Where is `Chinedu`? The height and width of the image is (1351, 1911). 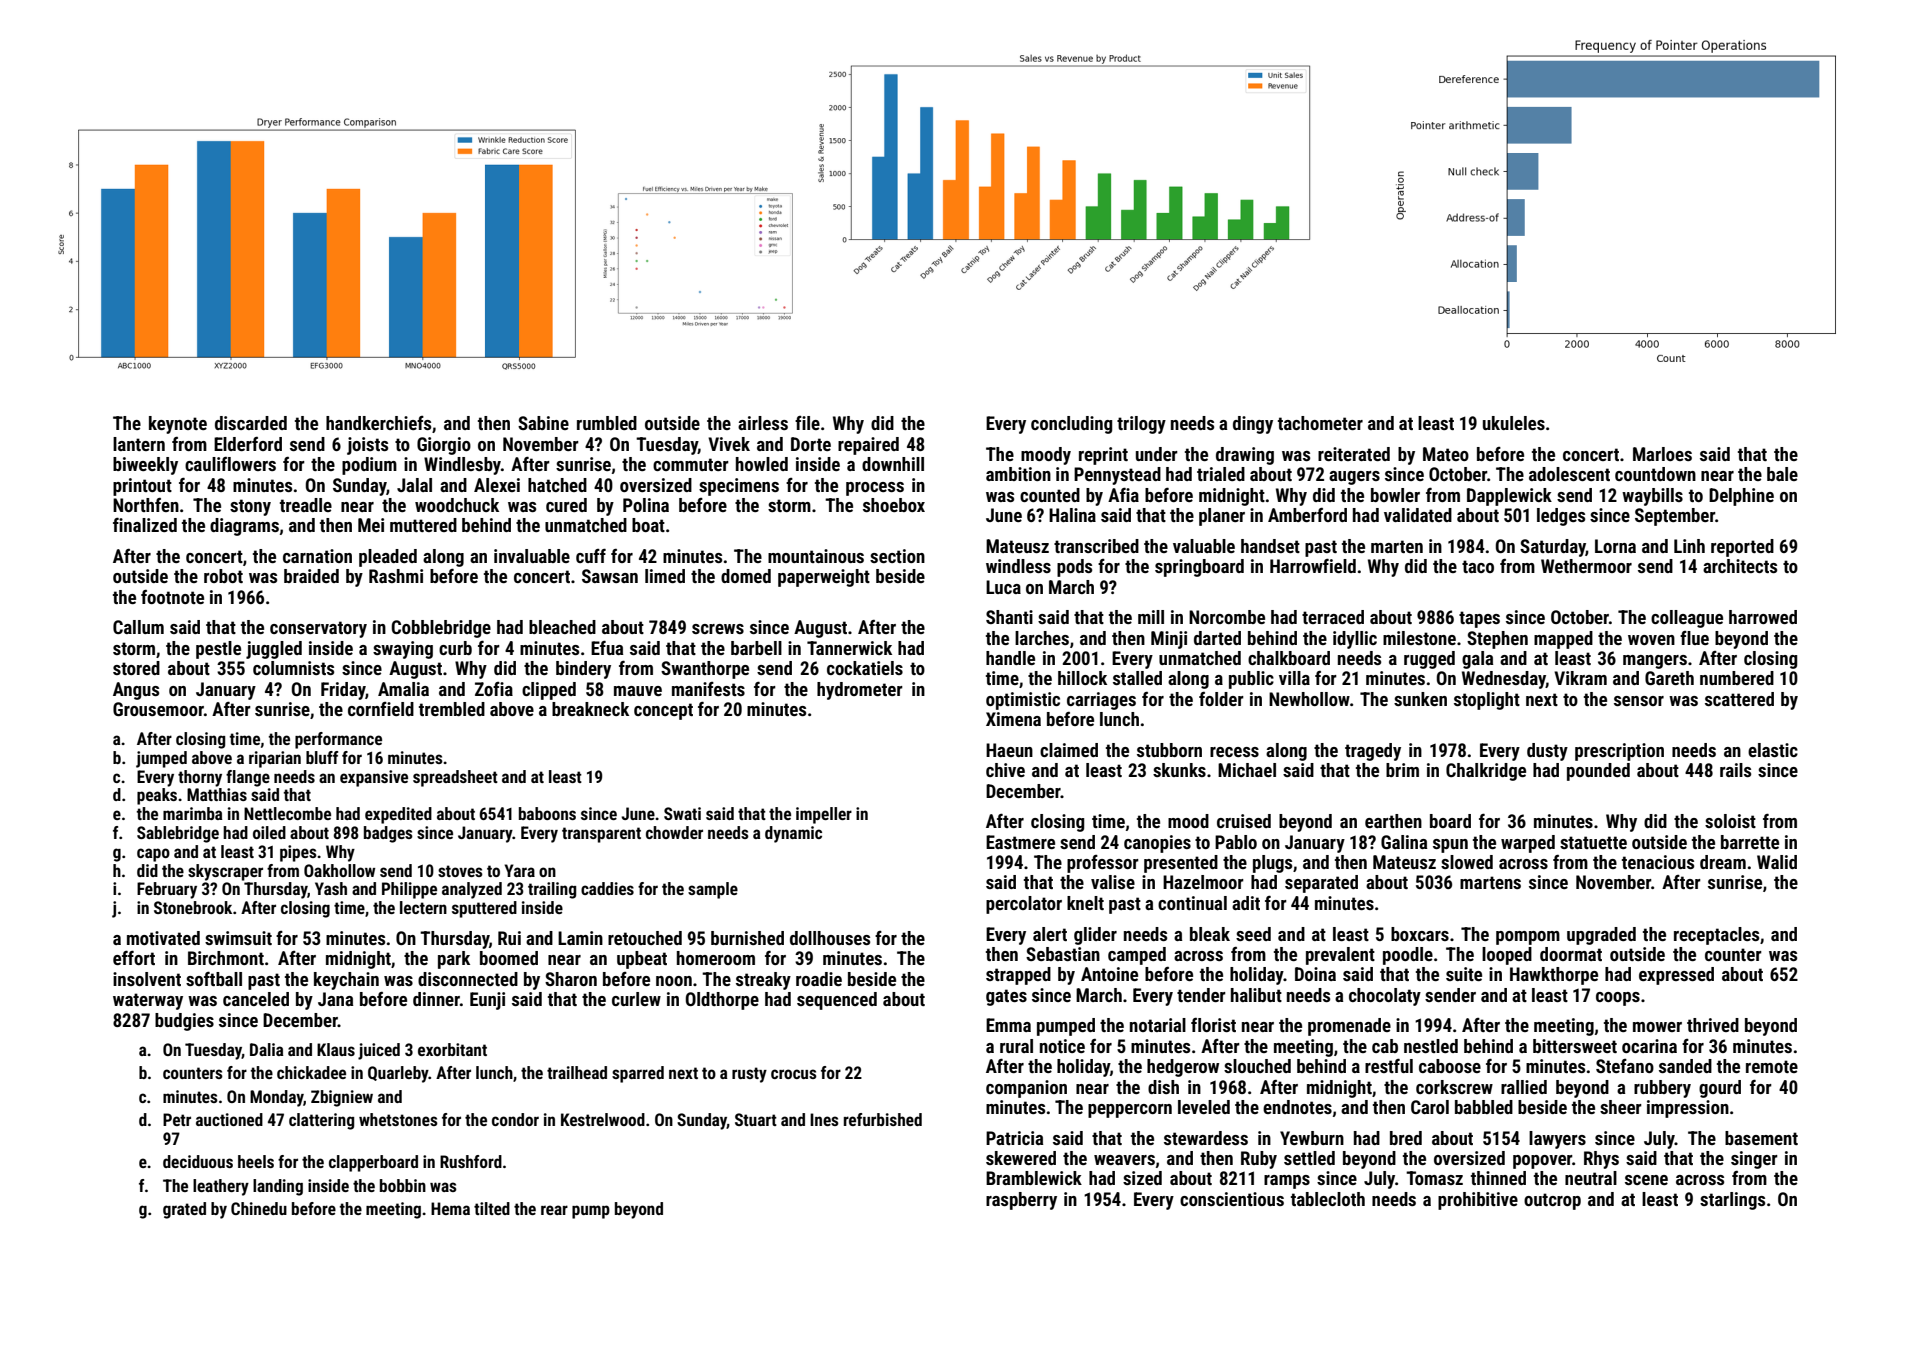 Chinedu is located at coordinates (259, 1208).
